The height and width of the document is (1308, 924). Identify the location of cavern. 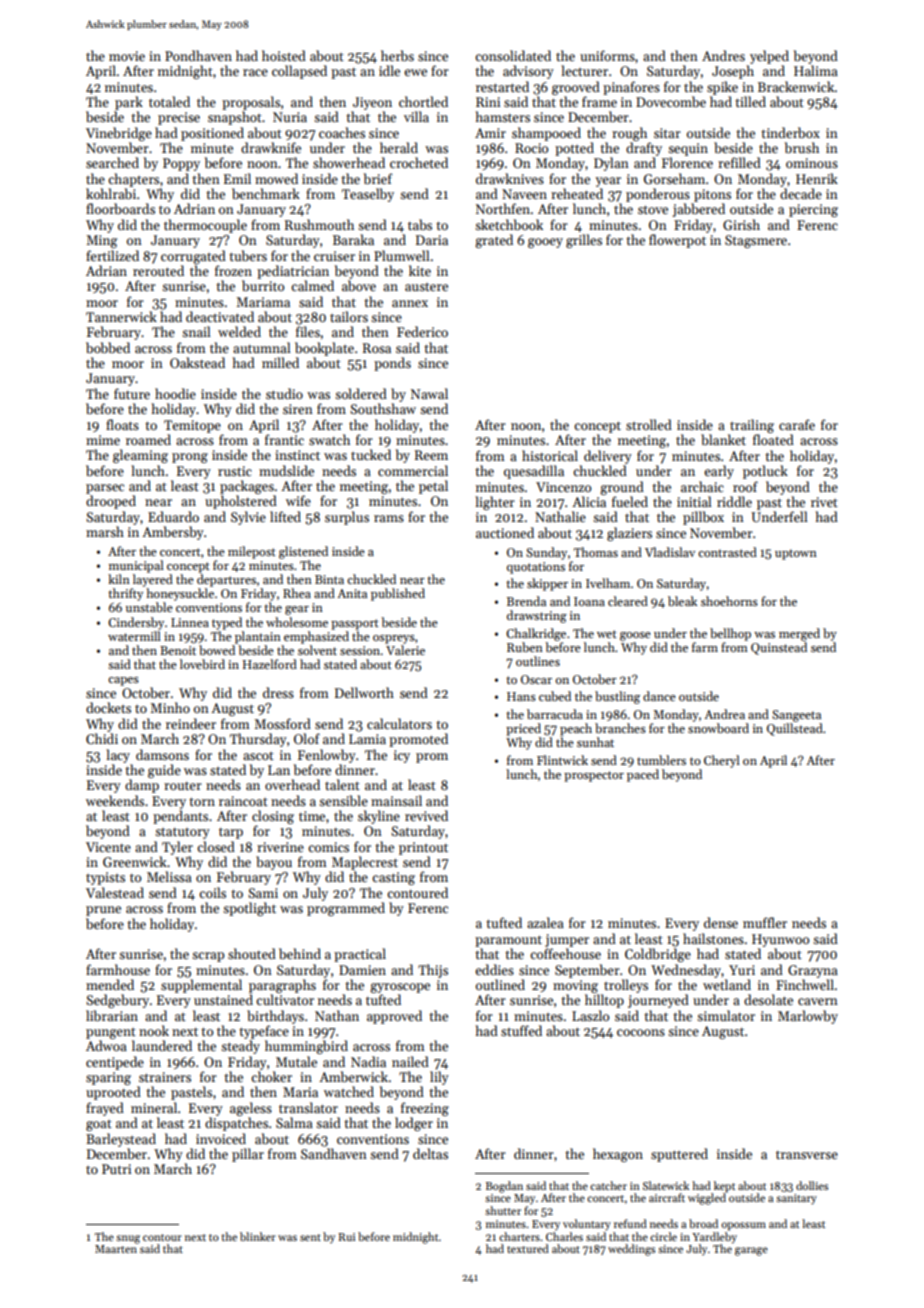
(818, 1001).
